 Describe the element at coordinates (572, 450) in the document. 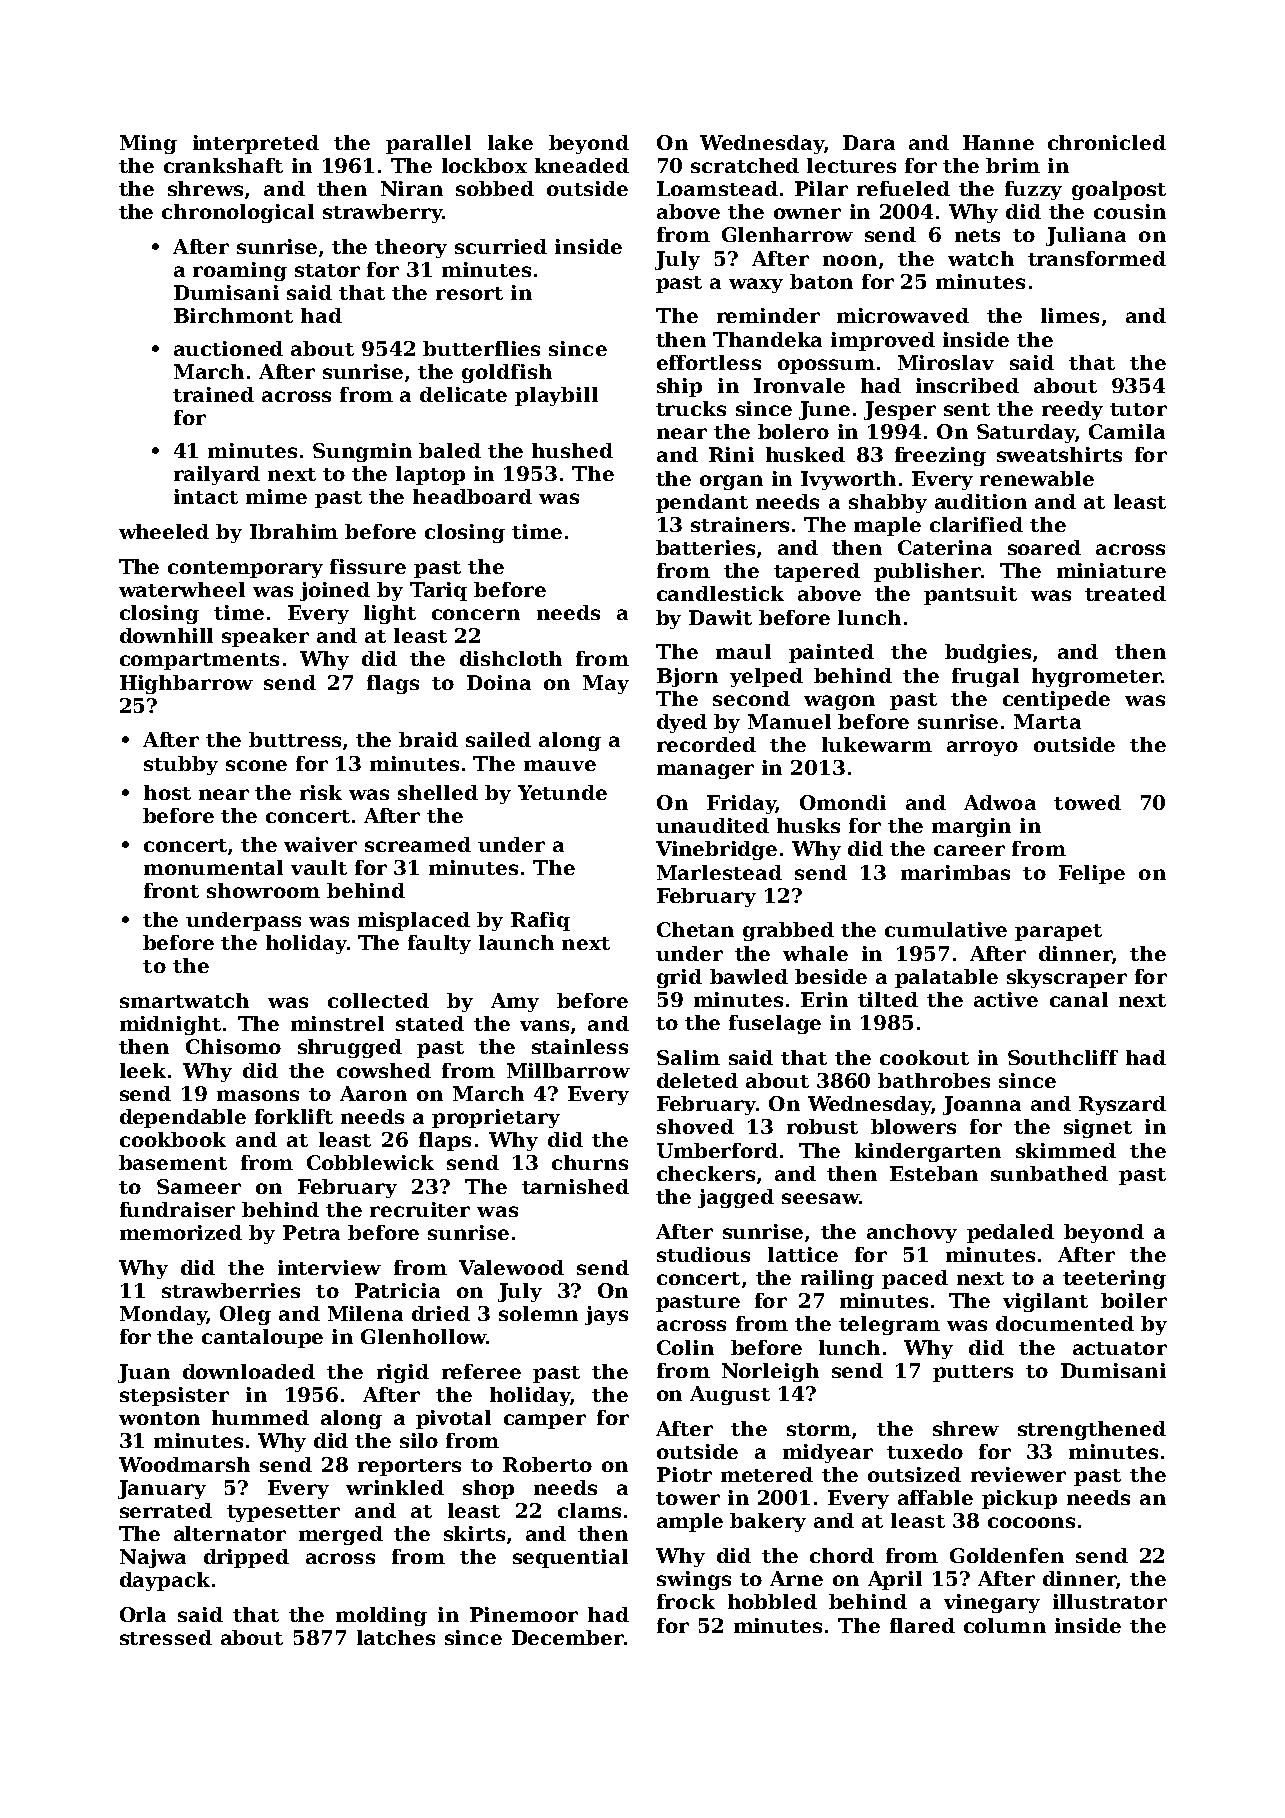

I see `hushed` at that location.
